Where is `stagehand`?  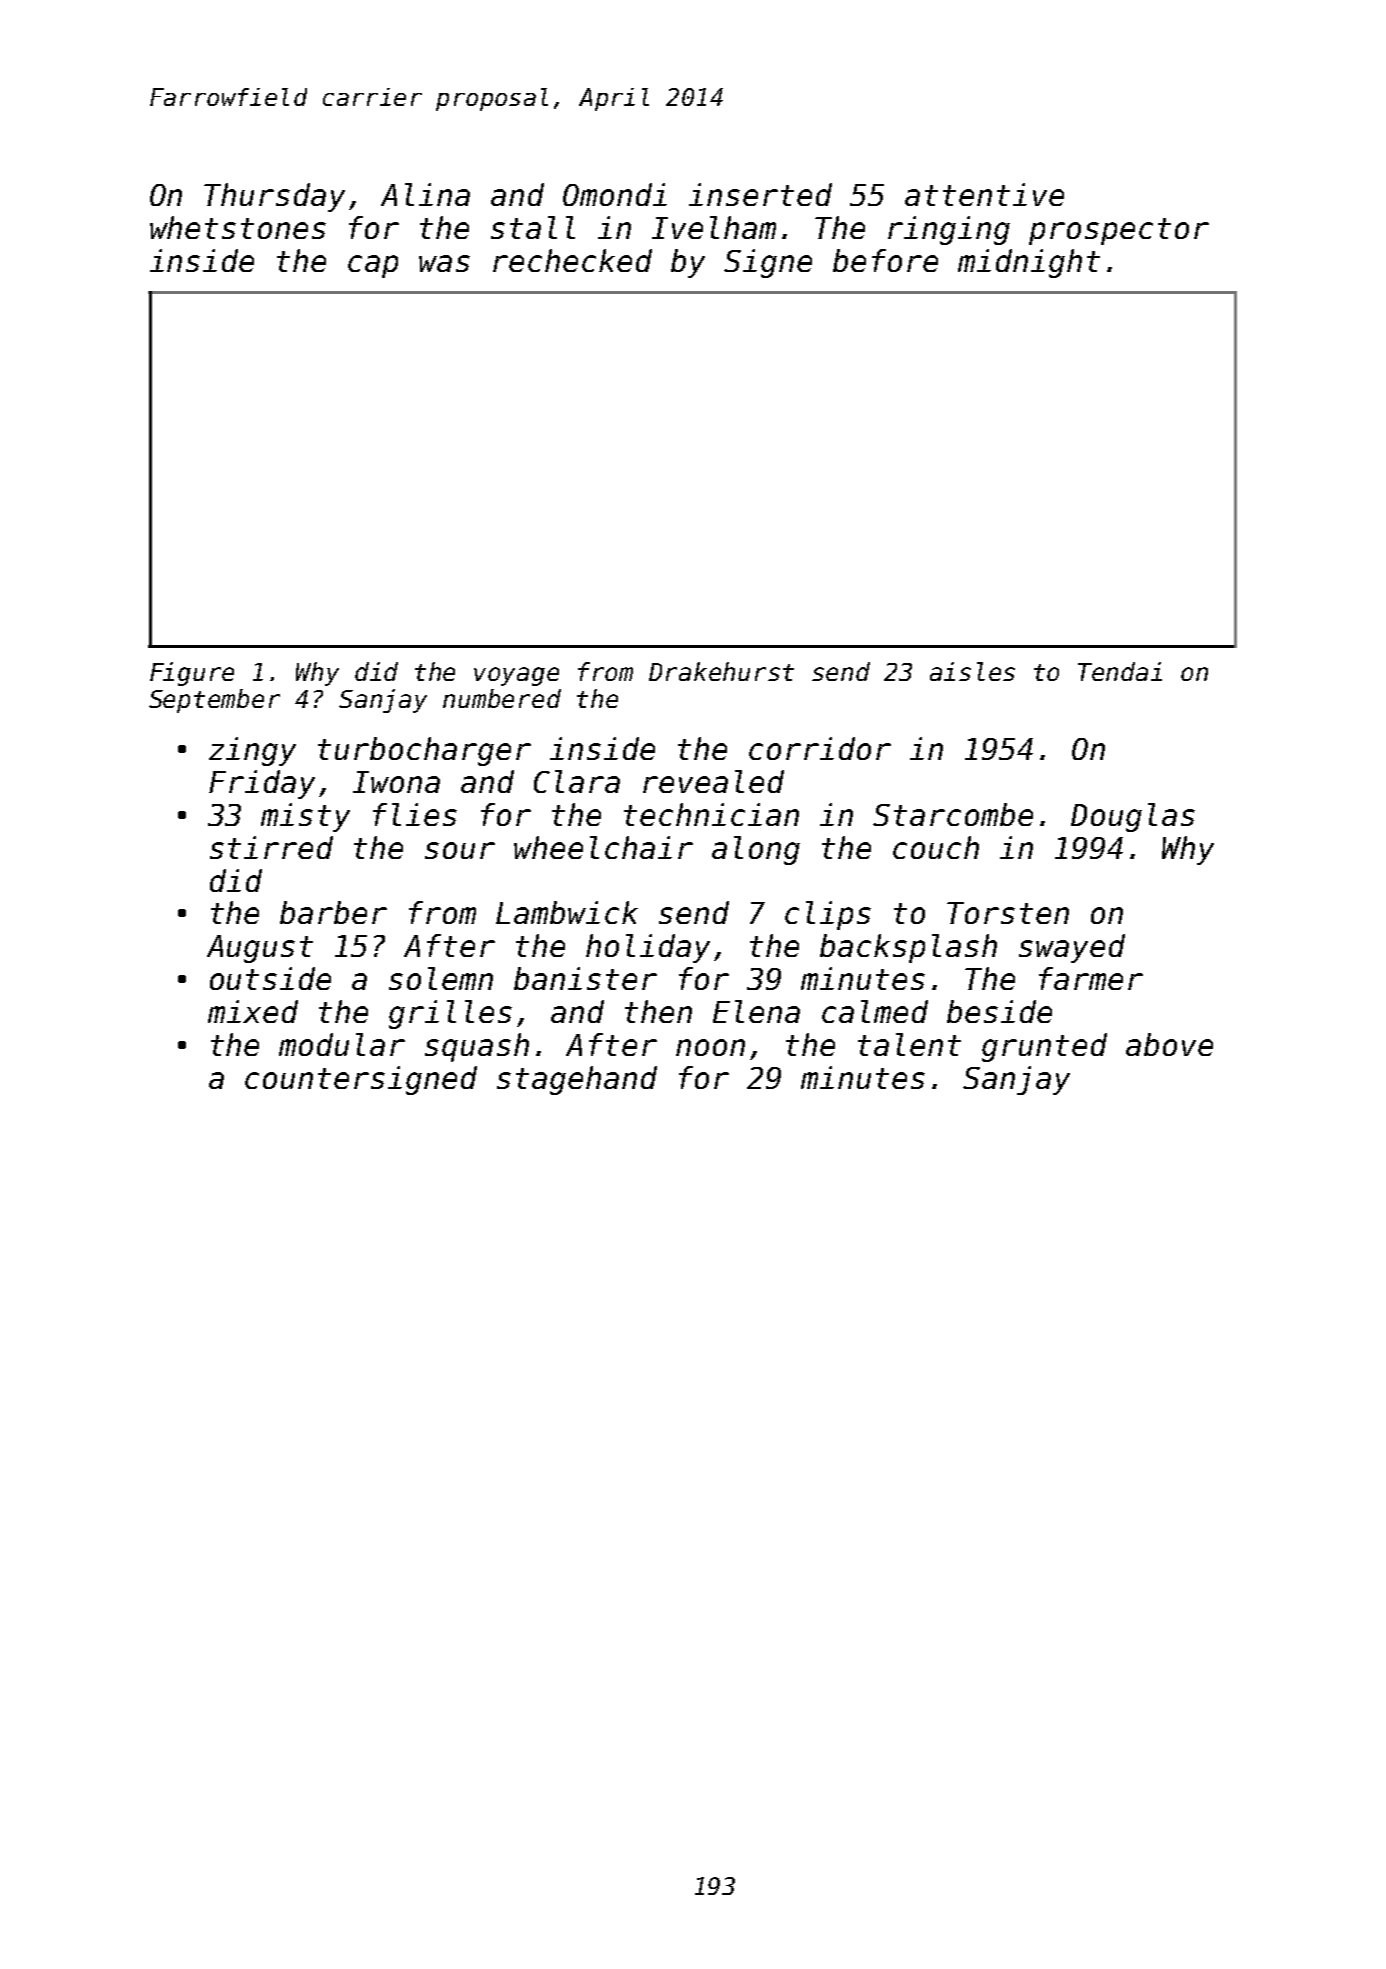 stagehand is located at coordinates (577, 1080).
